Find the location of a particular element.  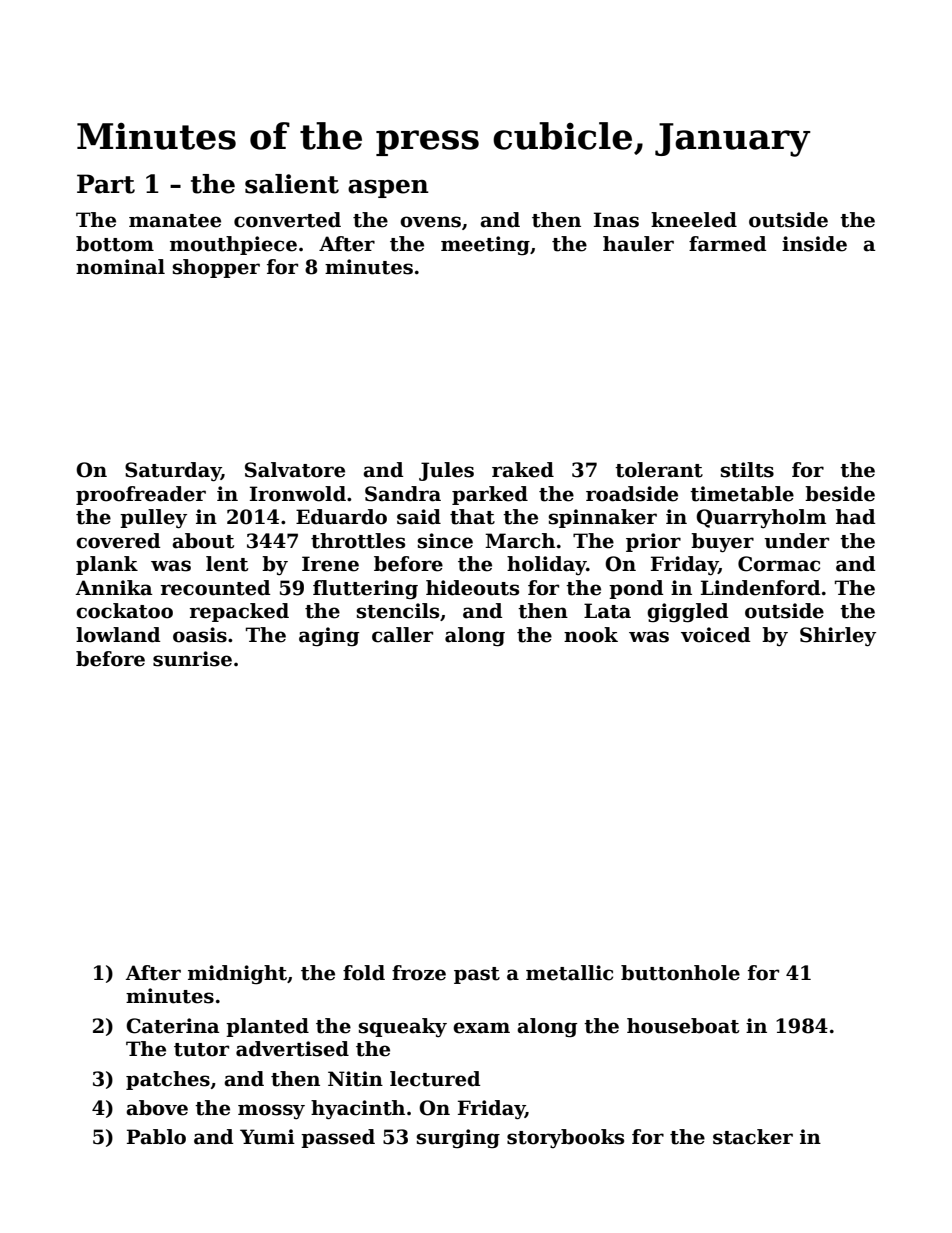

aspen is located at coordinates (388, 188).
